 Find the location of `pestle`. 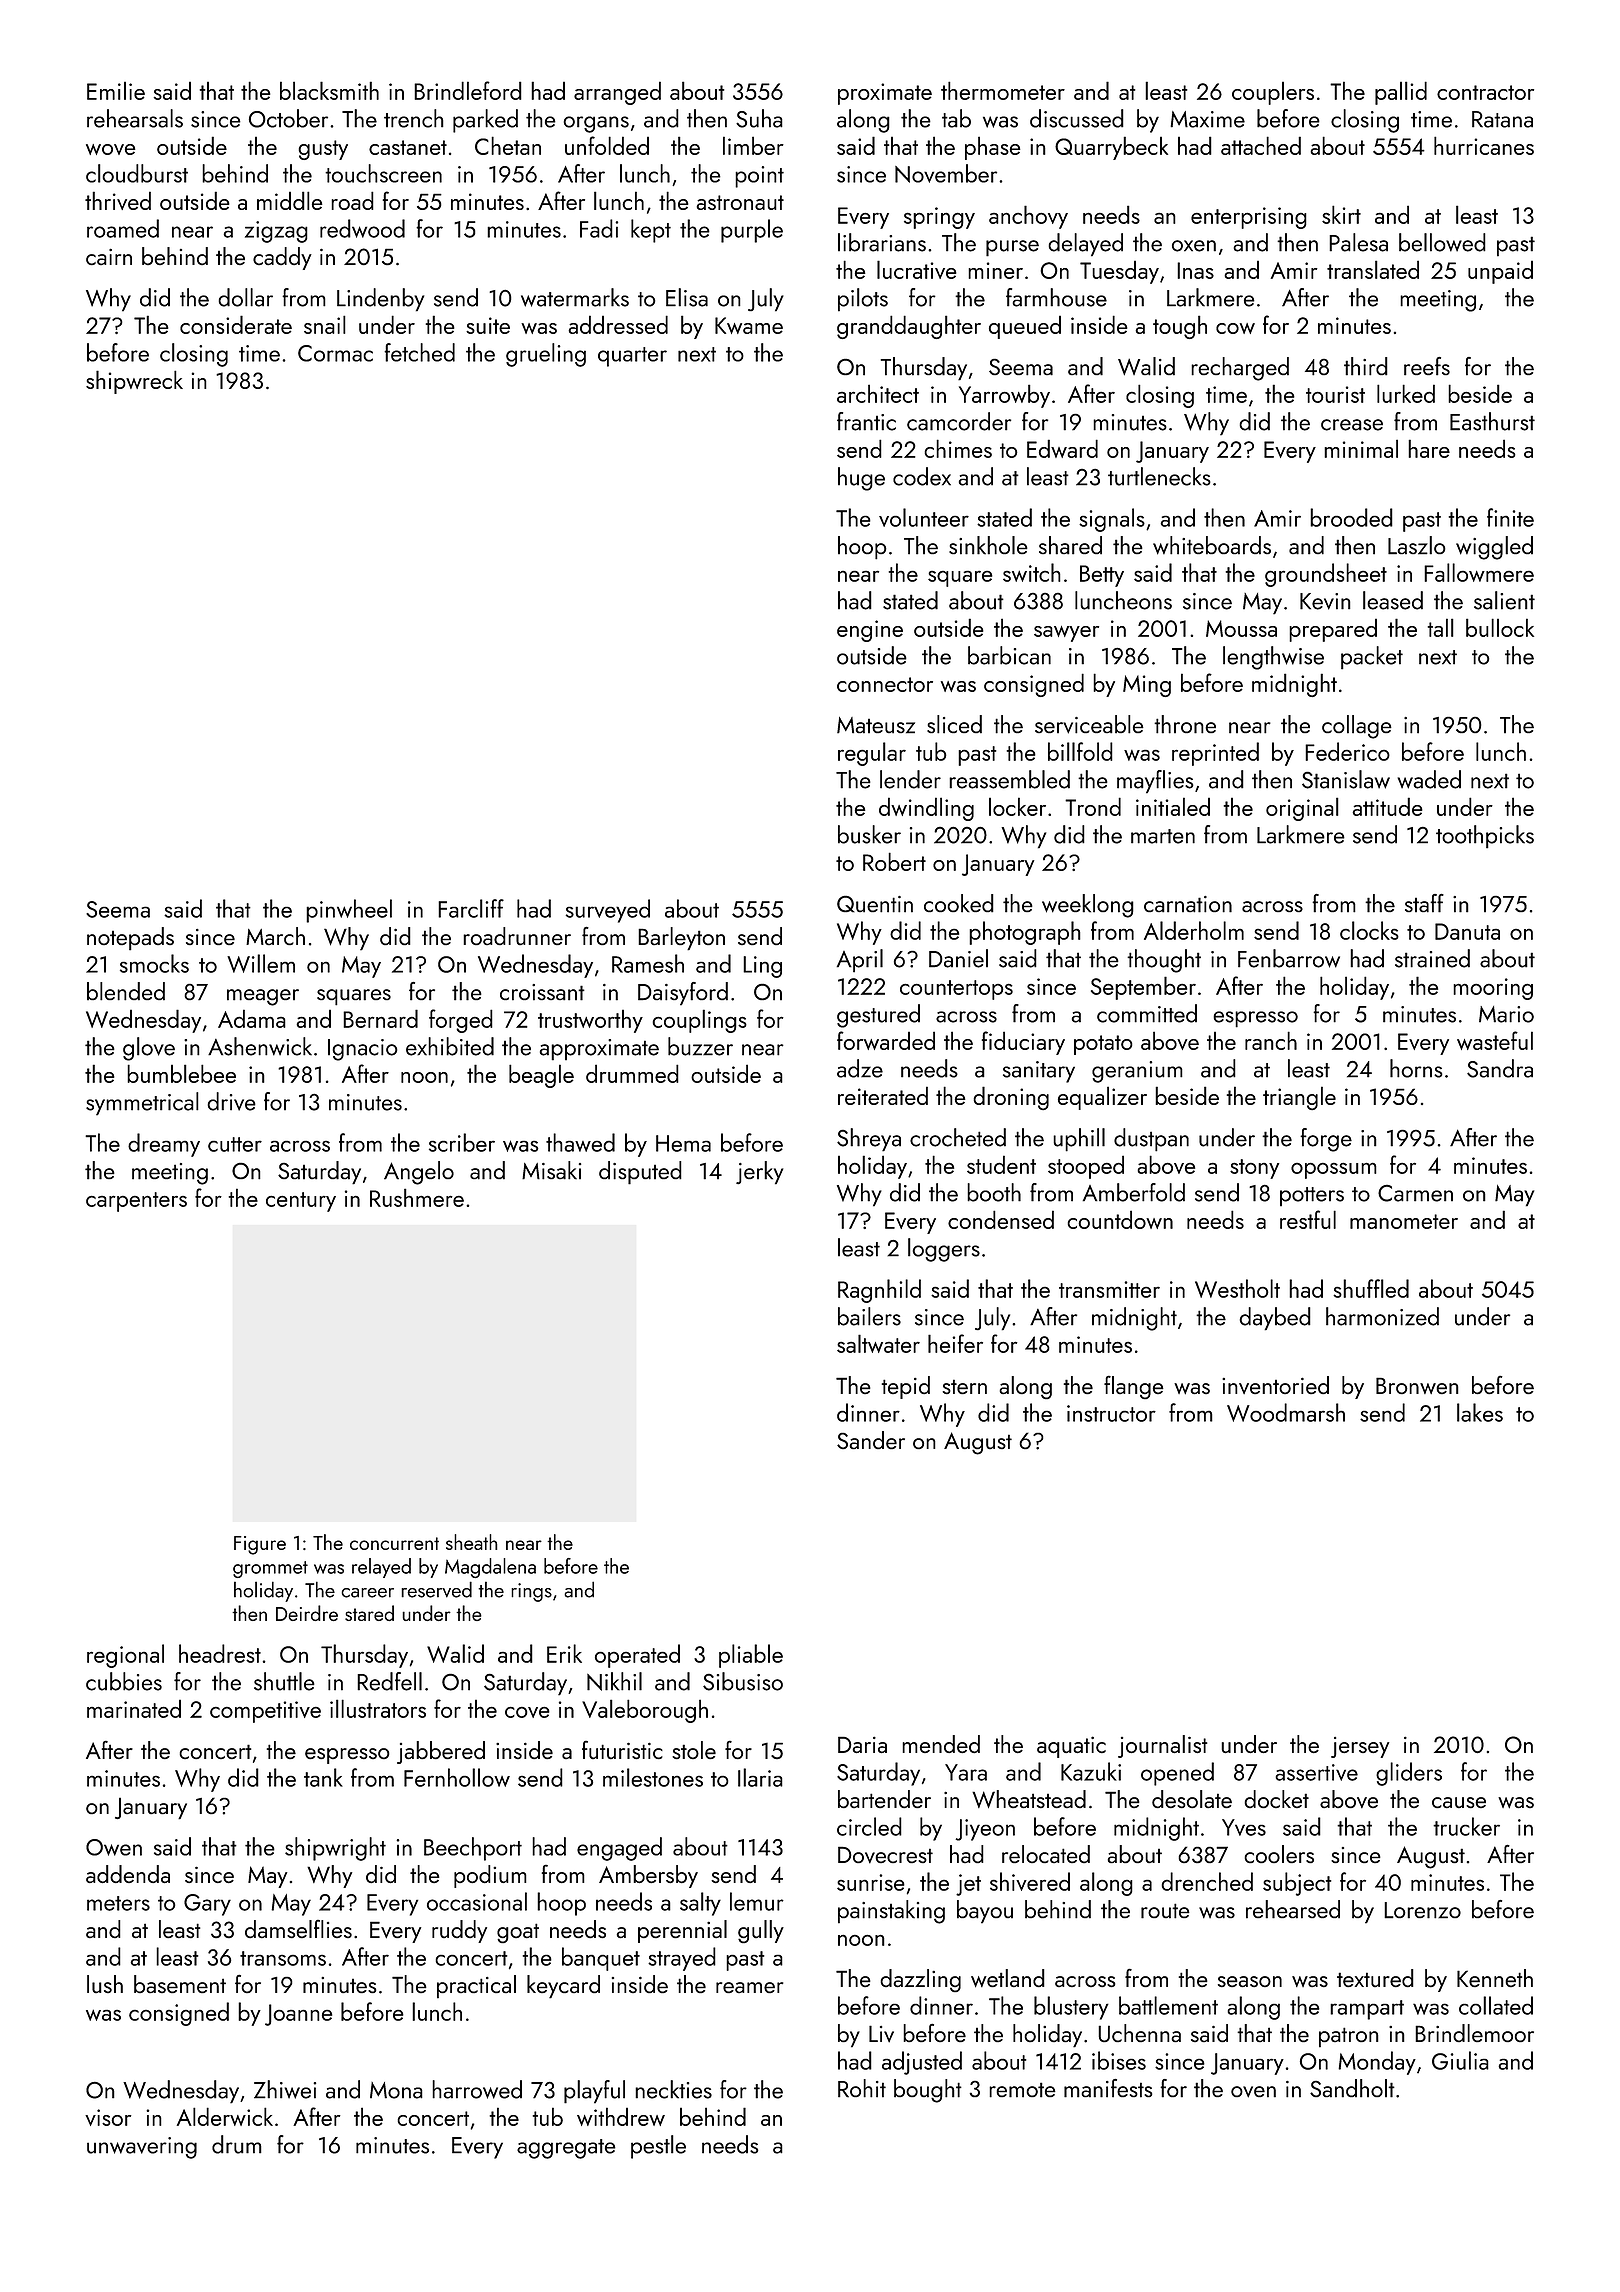

pestle is located at coordinates (658, 2147).
